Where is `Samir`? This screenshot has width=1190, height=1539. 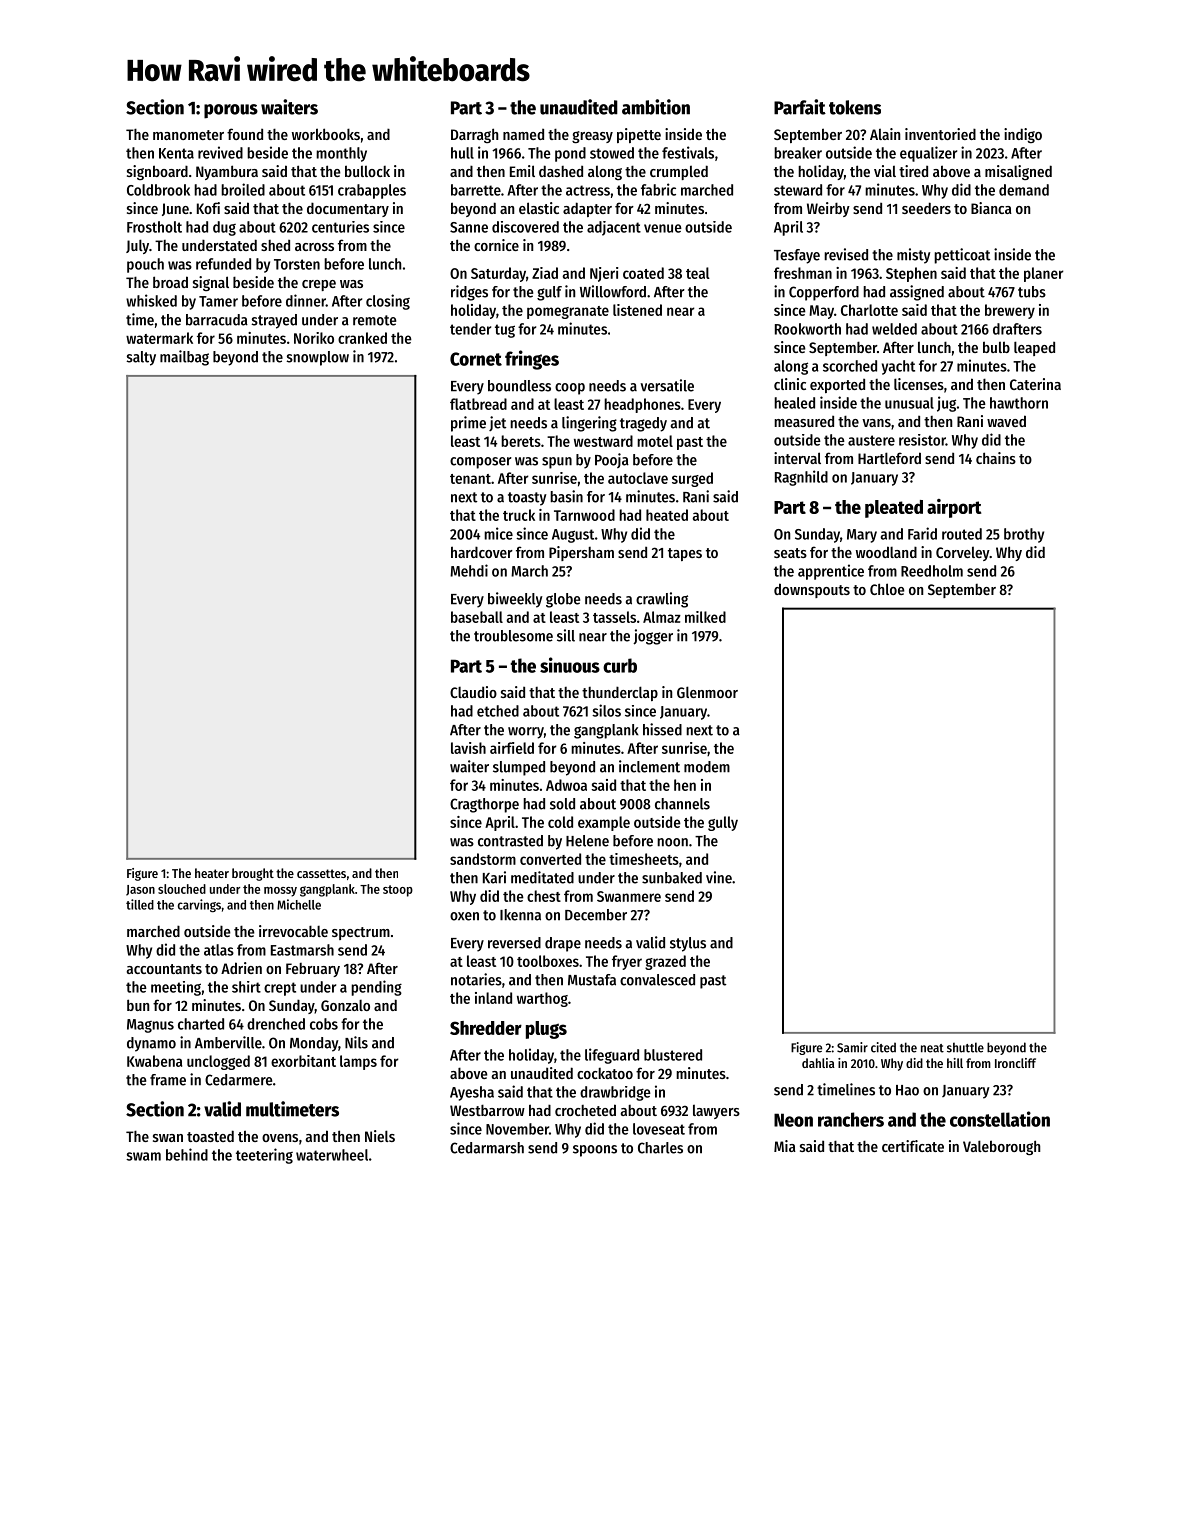
Samir is located at coordinates (852, 1047).
